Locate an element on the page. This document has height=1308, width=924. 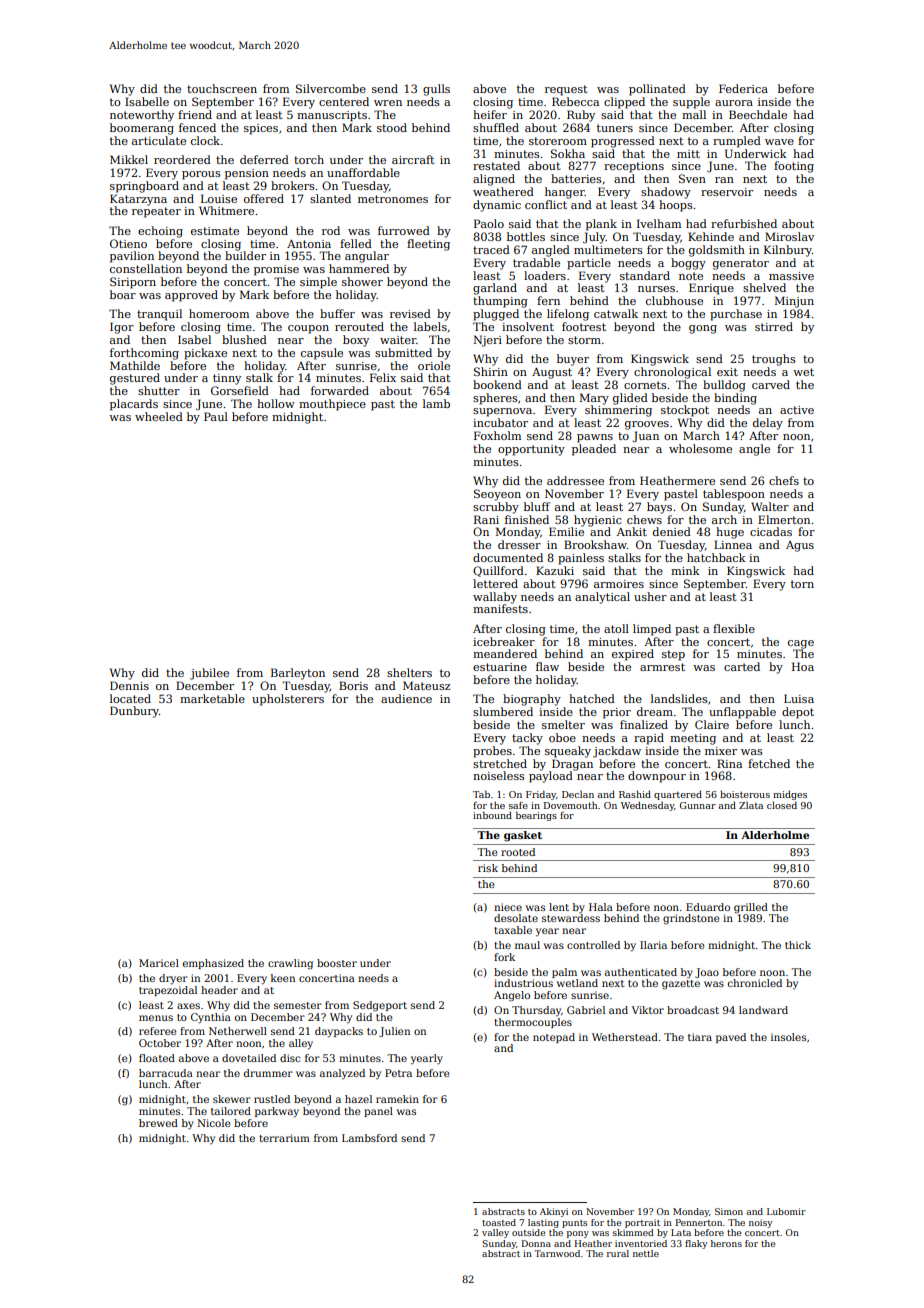
Otieno is located at coordinates (128, 243).
